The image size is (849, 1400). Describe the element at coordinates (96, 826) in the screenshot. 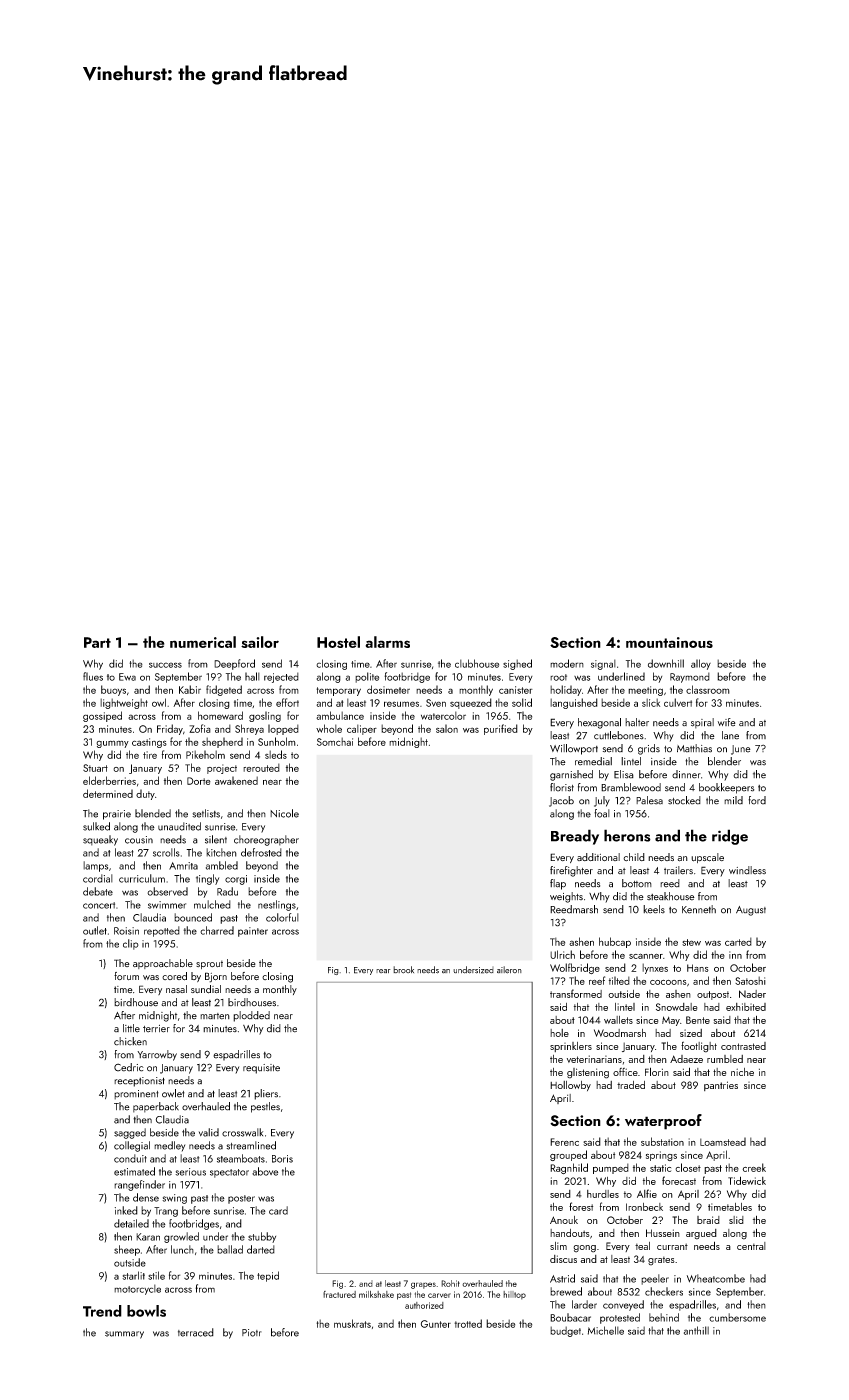

I see `sulked` at that location.
